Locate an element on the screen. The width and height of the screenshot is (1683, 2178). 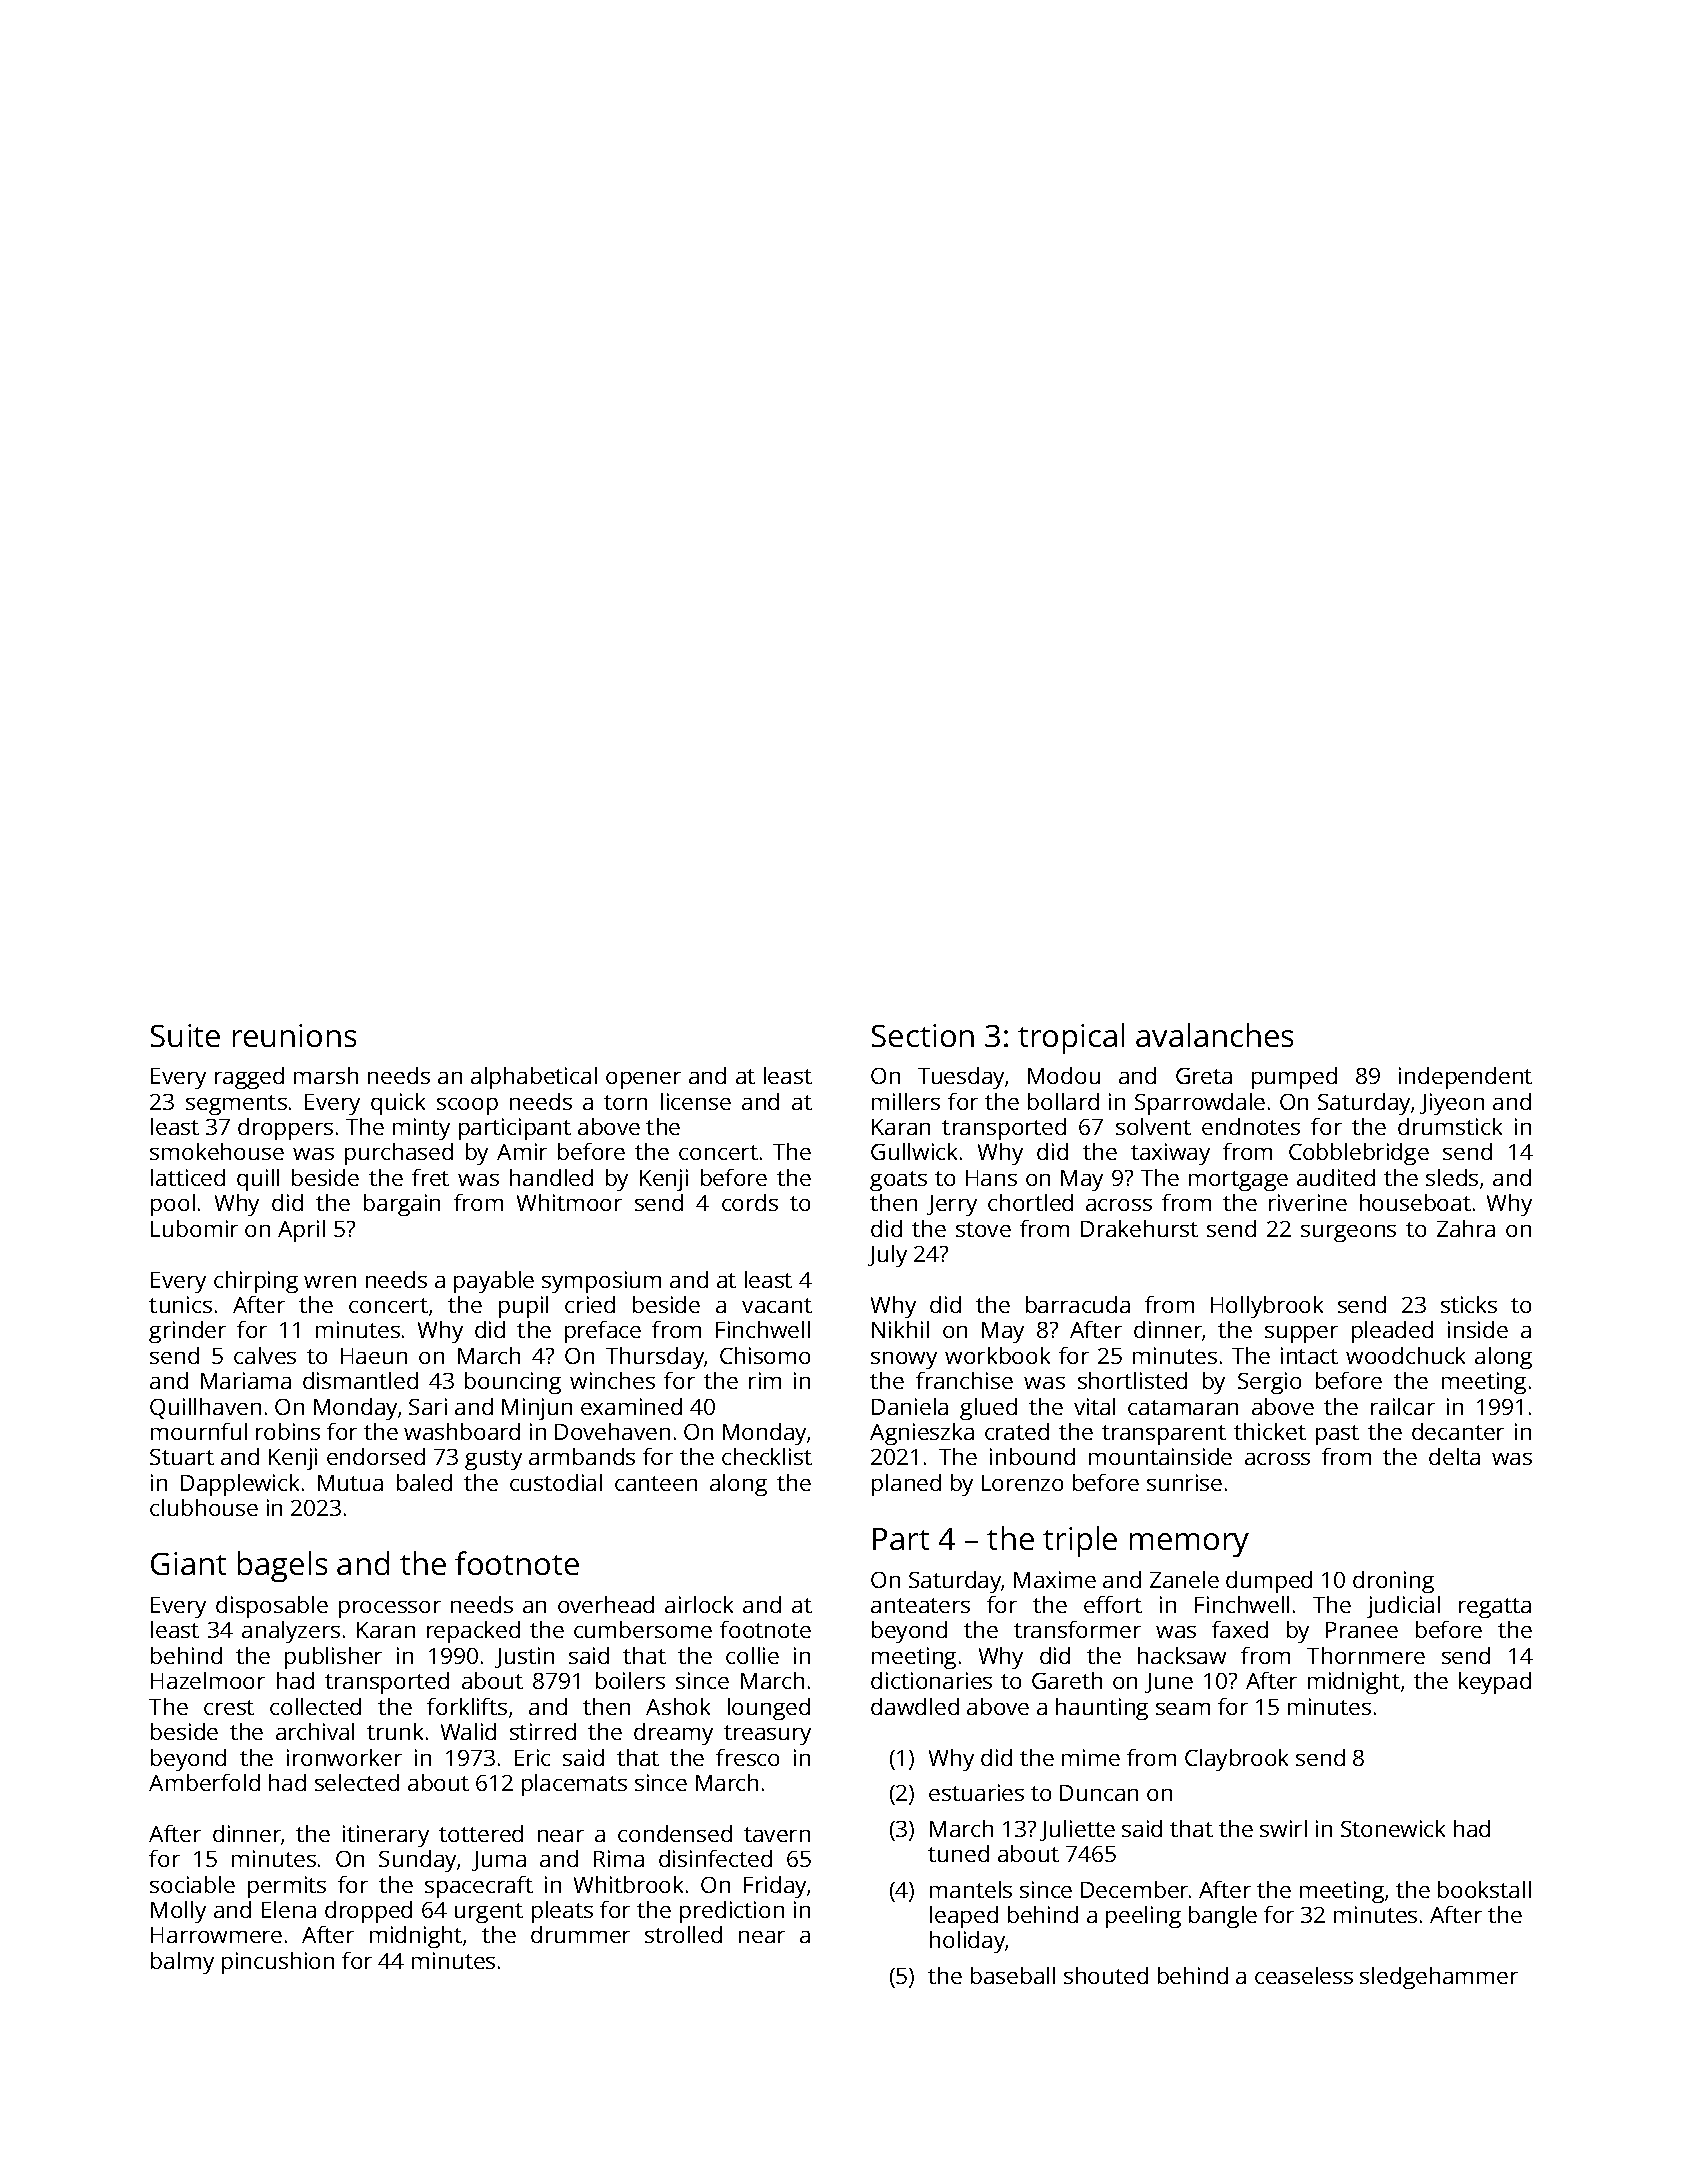
Stuart is located at coordinates (182, 1457).
